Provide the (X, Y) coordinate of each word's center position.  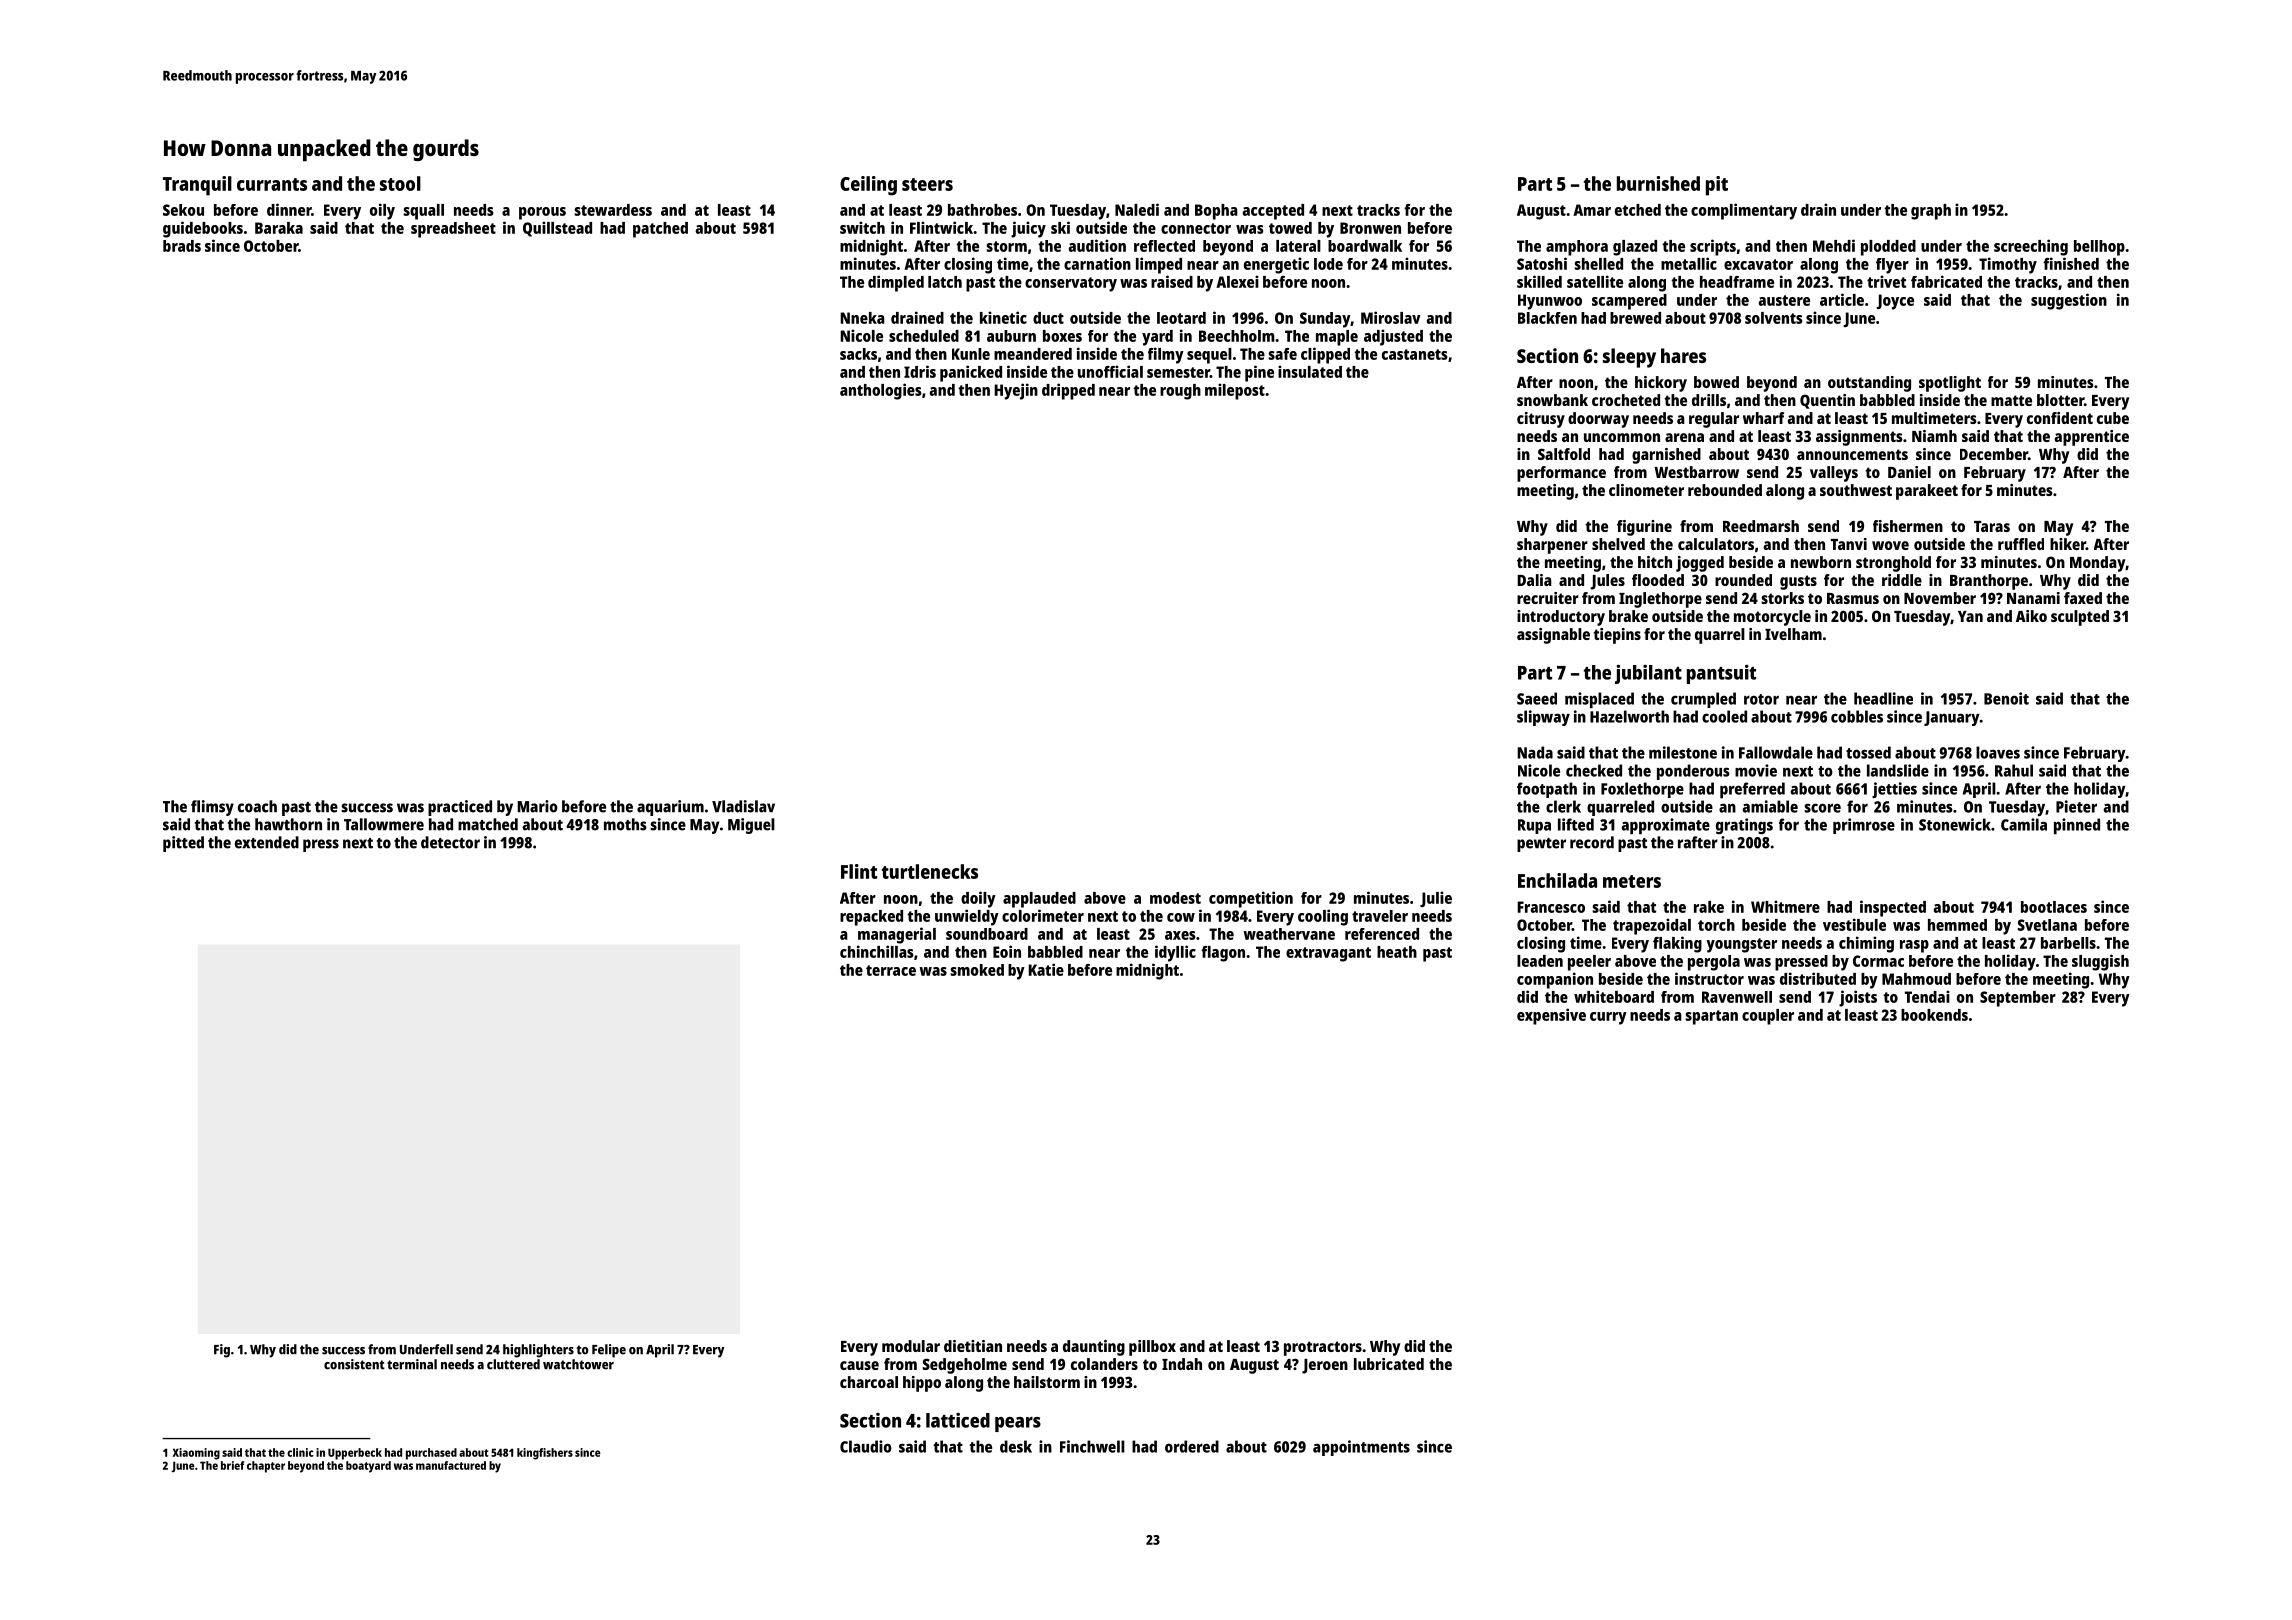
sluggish (2100, 962)
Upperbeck (355, 1454)
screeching (2031, 247)
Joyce (1895, 302)
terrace (891, 970)
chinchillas (877, 951)
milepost (1235, 391)
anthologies (881, 391)
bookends (1934, 1015)
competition (1251, 899)
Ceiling (868, 186)
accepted (1273, 212)
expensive (1551, 1016)
